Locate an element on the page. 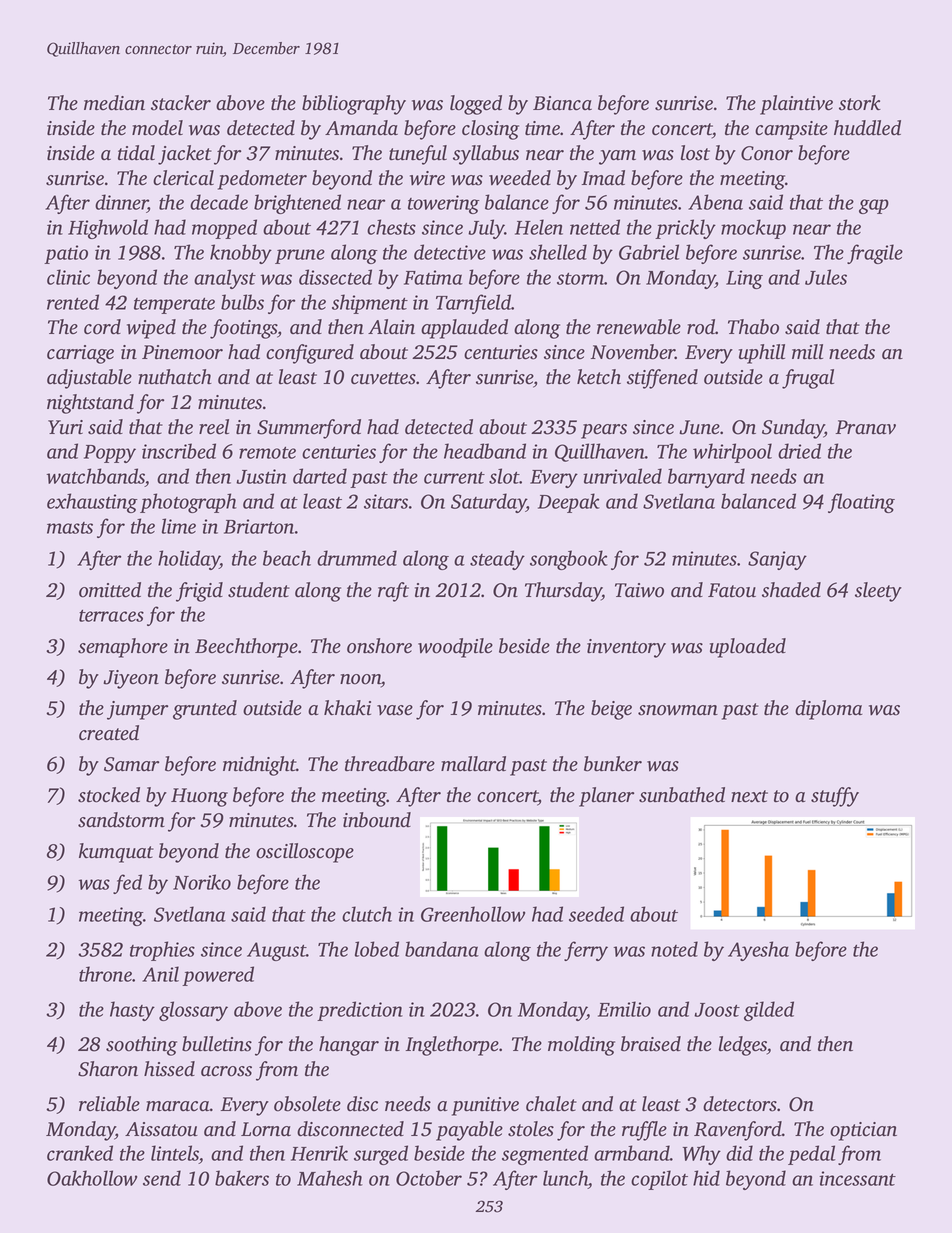  lintels is located at coordinates (175, 1154).
